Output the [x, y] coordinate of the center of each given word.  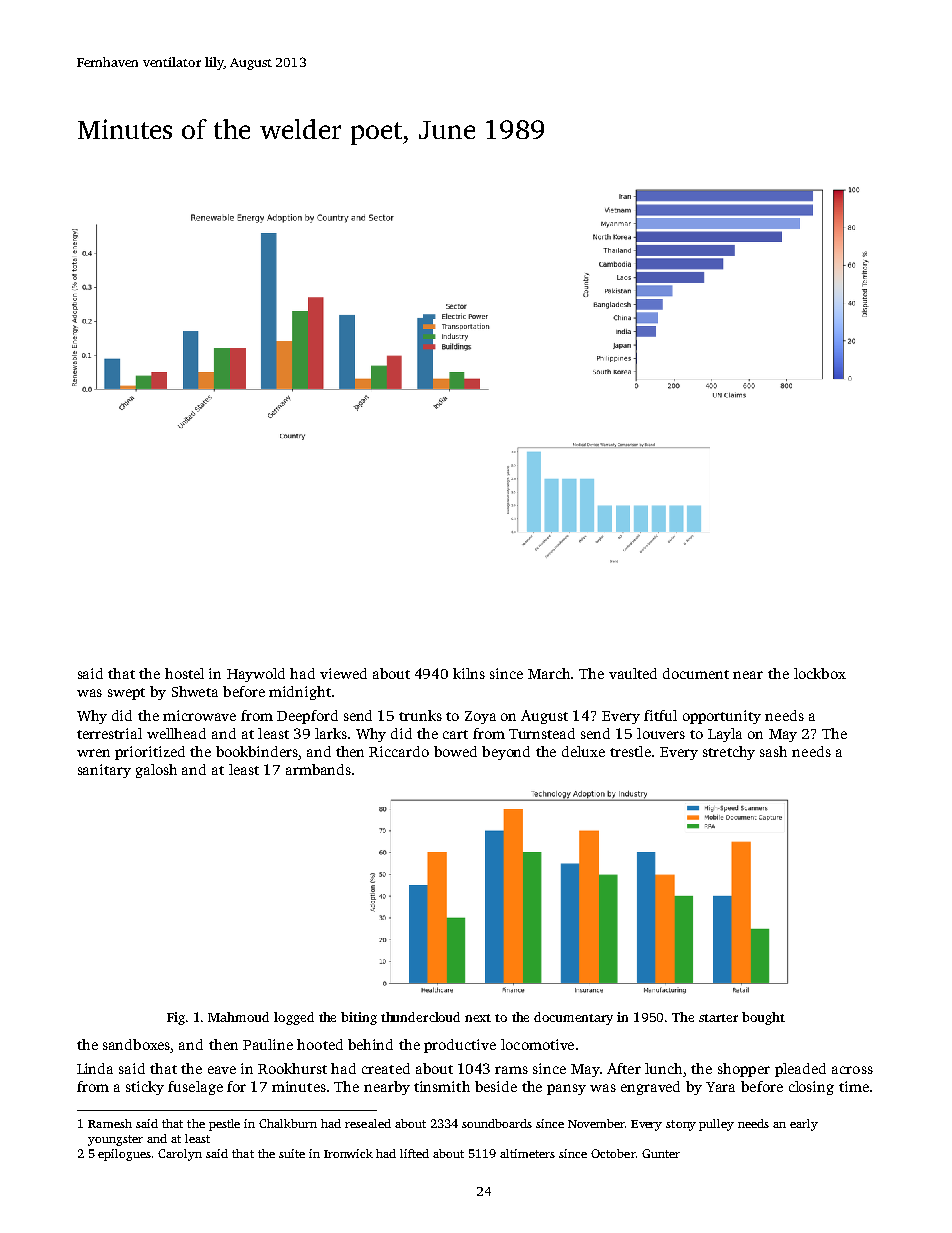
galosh [156, 771]
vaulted [633, 673]
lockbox [820, 673]
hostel [184, 673]
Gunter [661, 1153]
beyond [506, 753]
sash [773, 751]
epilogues [124, 1155]
